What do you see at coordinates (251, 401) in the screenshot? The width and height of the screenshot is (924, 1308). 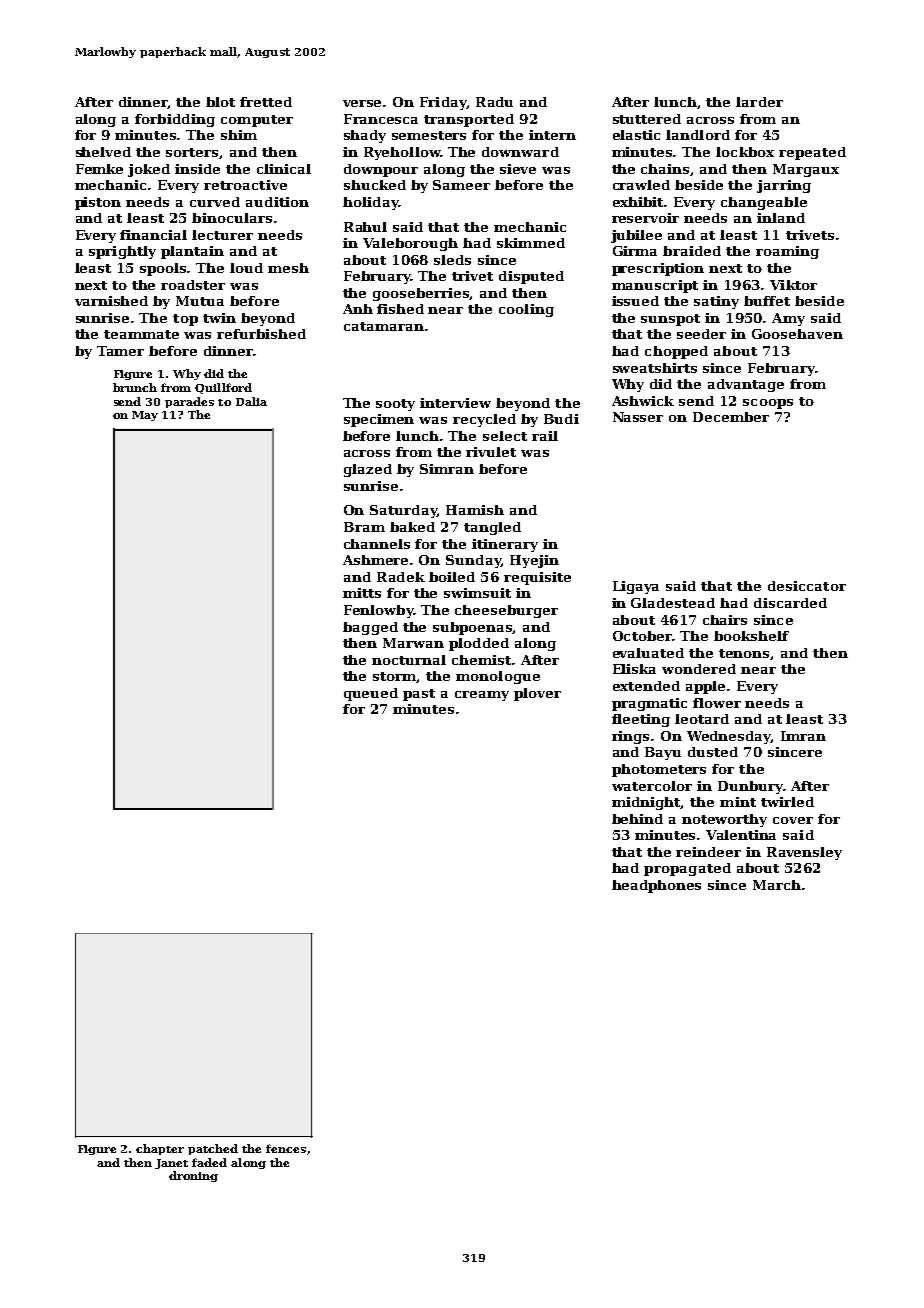 I see `Dalia` at bounding box center [251, 401].
